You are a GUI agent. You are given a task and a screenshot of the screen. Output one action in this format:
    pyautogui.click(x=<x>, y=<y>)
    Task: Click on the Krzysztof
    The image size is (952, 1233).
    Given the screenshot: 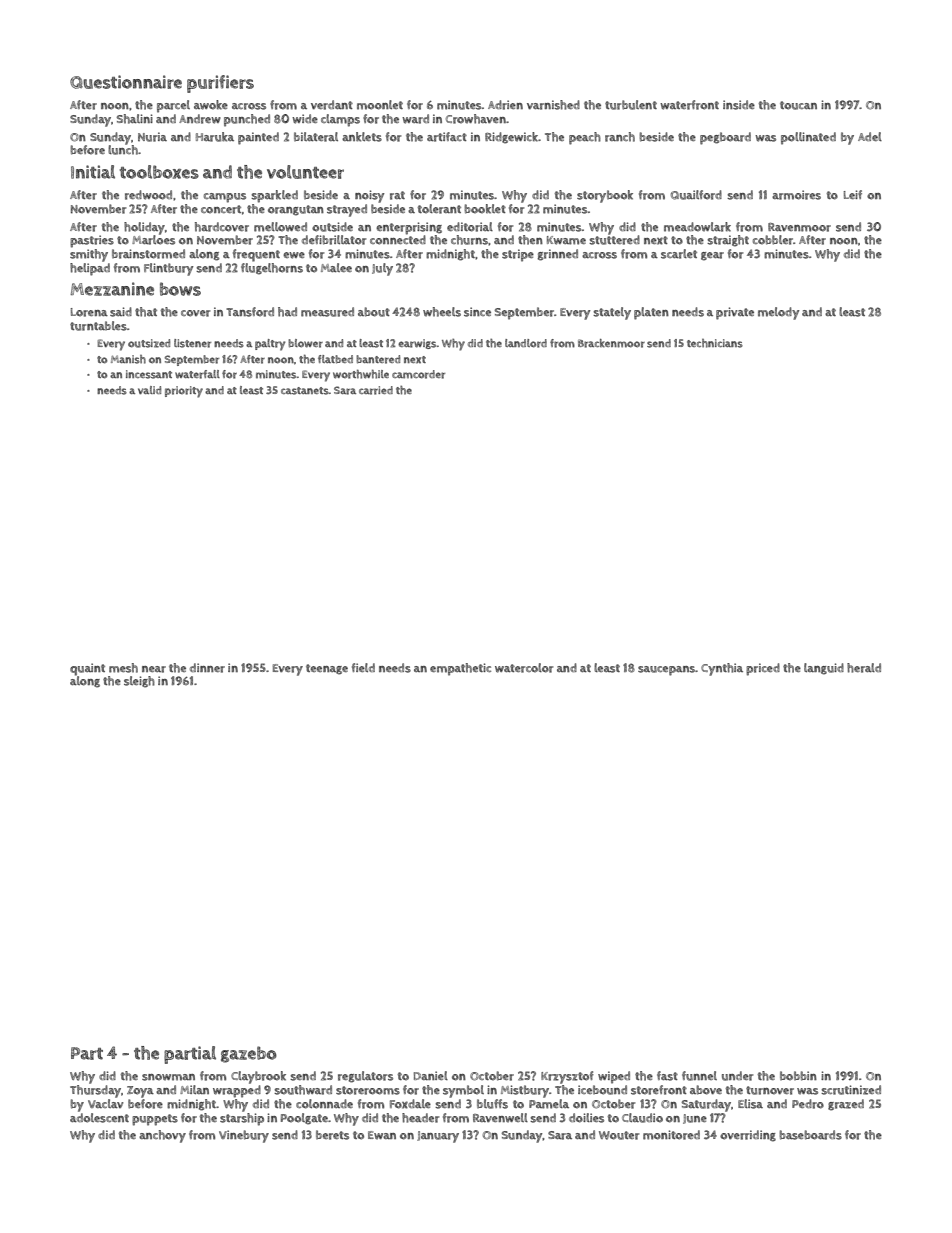 What is the action you would take?
    pyautogui.click(x=567, y=1077)
